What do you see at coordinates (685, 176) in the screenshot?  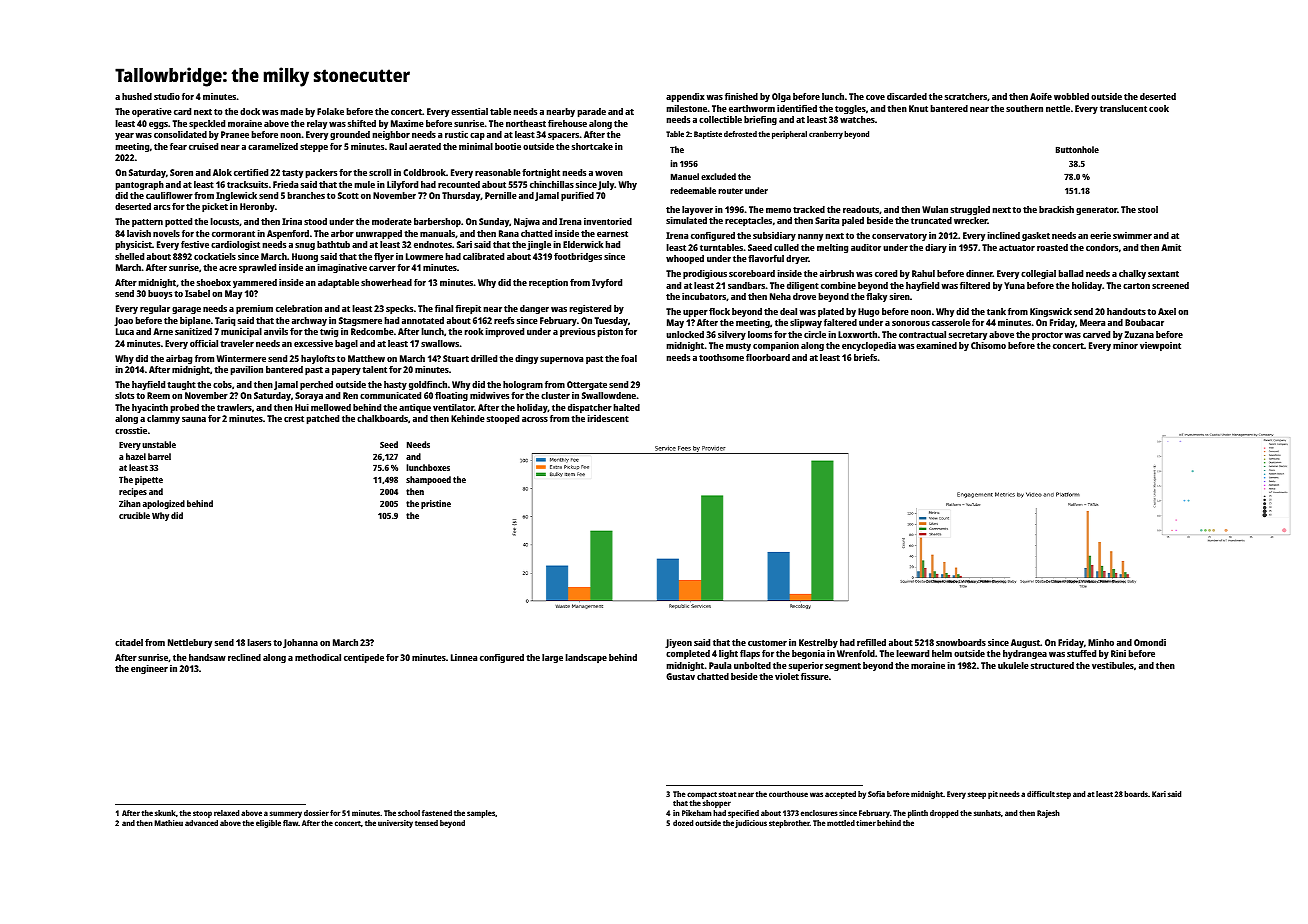 I see `Manuel` at bounding box center [685, 176].
